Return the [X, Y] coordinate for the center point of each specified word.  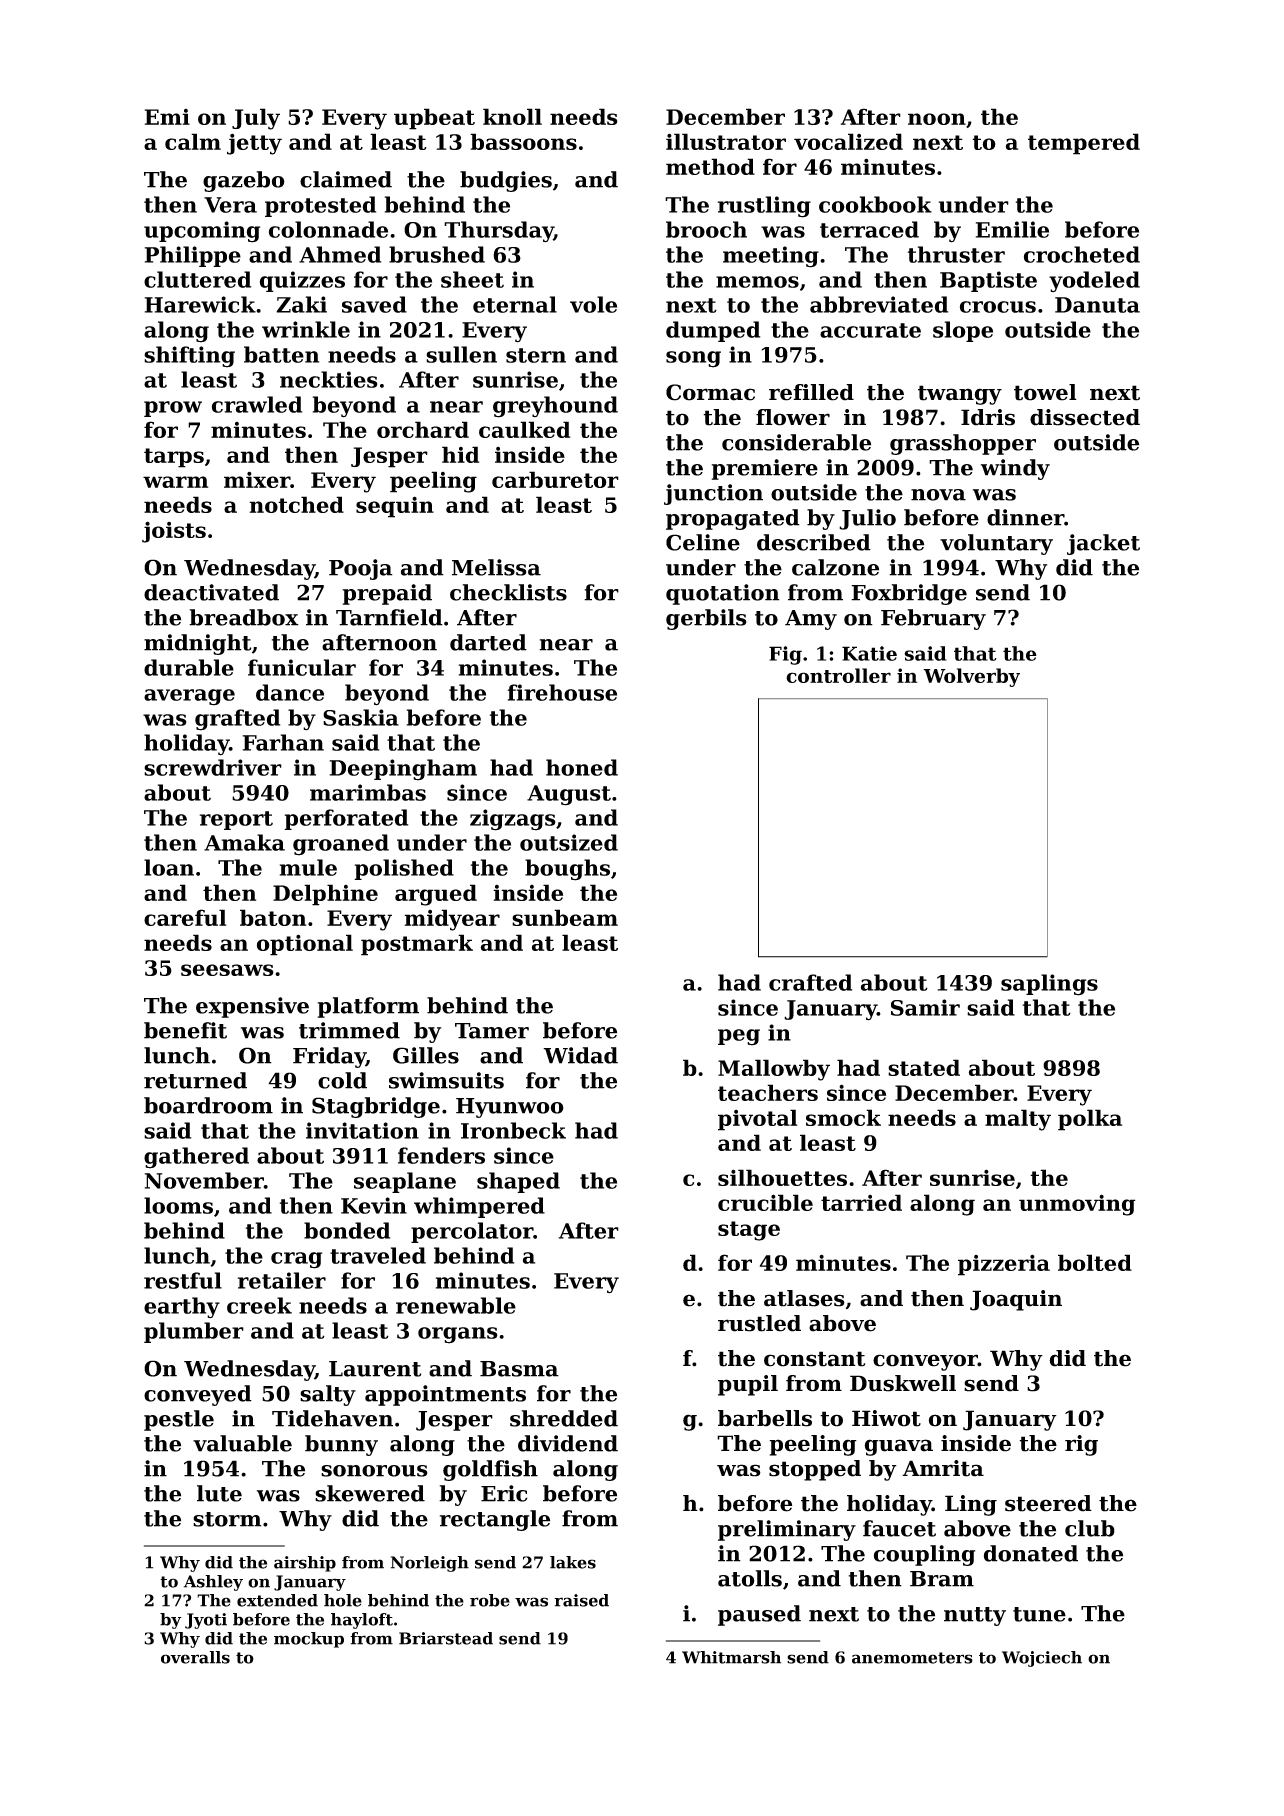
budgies [506, 181]
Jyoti [206, 1621]
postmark [417, 945]
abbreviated [879, 304]
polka [1090, 1120]
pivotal [757, 1120]
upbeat [434, 119]
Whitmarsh [731, 1657]
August [569, 795]
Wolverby [971, 677]
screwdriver [213, 767]
